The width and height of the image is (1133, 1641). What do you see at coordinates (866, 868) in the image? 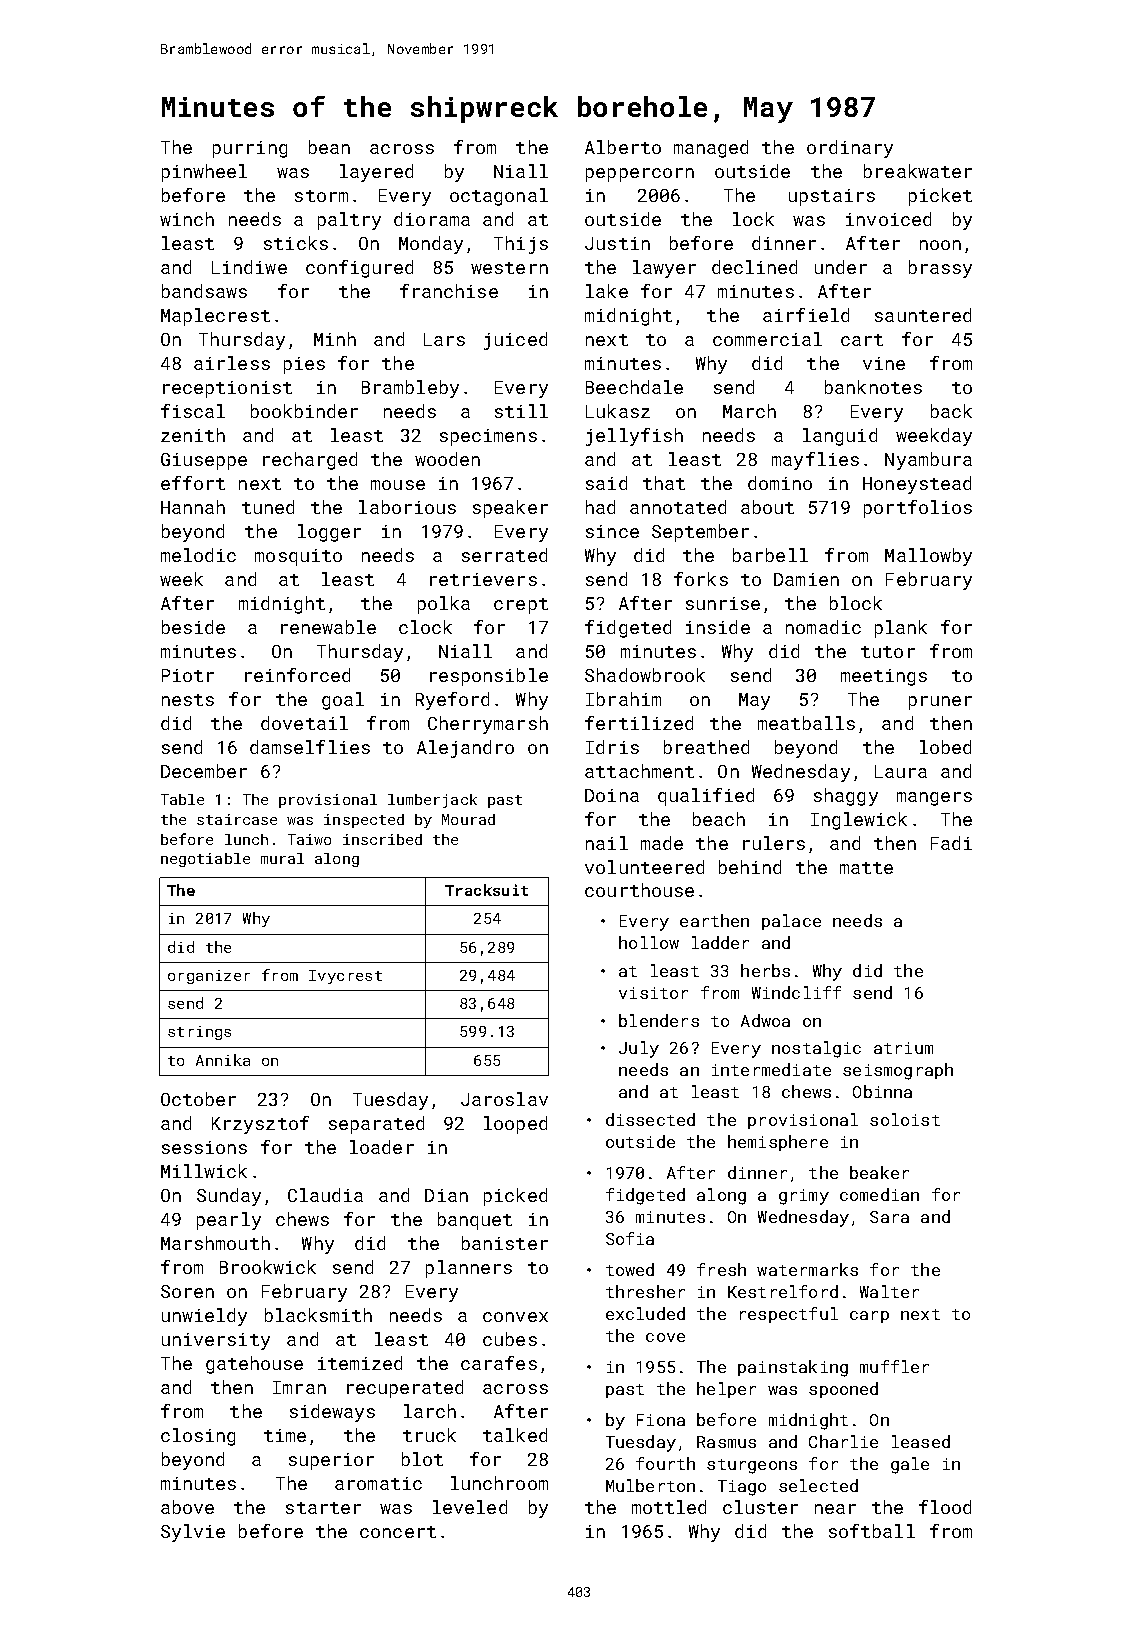
I see `matte` at bounding box center [866, 868].
